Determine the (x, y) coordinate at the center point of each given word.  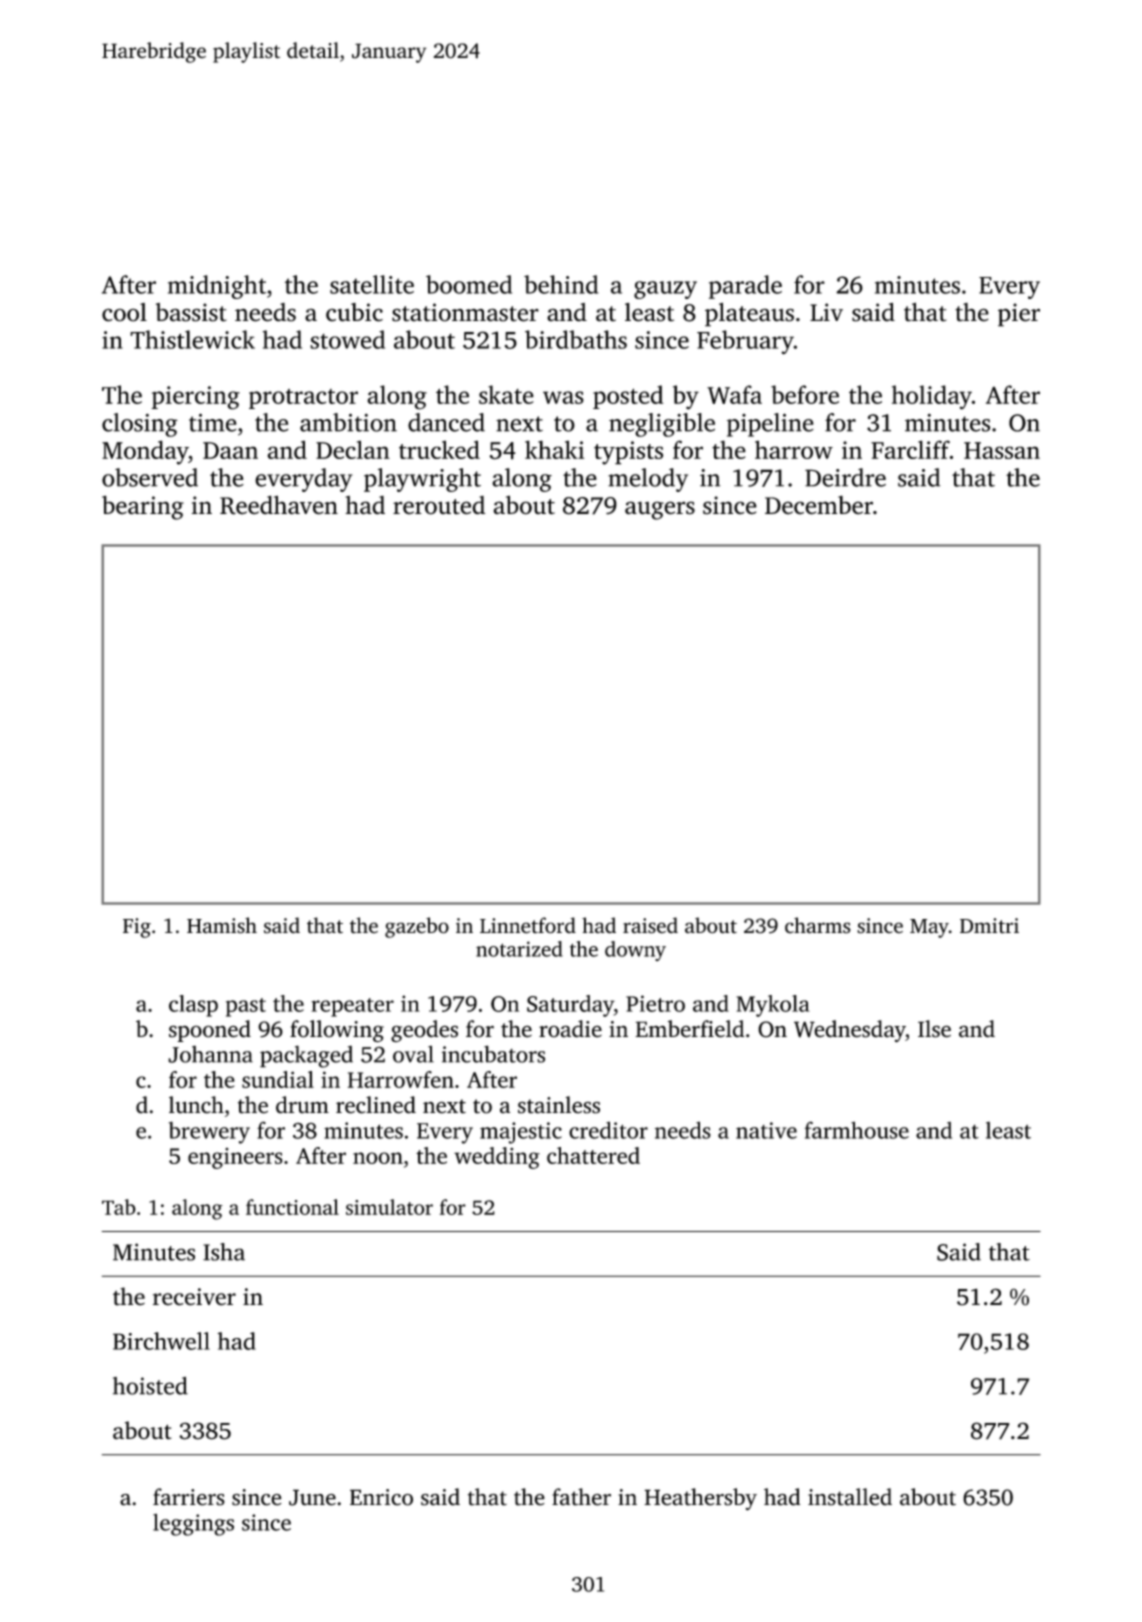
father (581, 1497)
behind (561, 284)
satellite (372, 284)
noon (378, 1158)
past (246, 1007)
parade (745, 287)
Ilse (934, 1029)
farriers (189, 1497)
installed (850, 1497)
